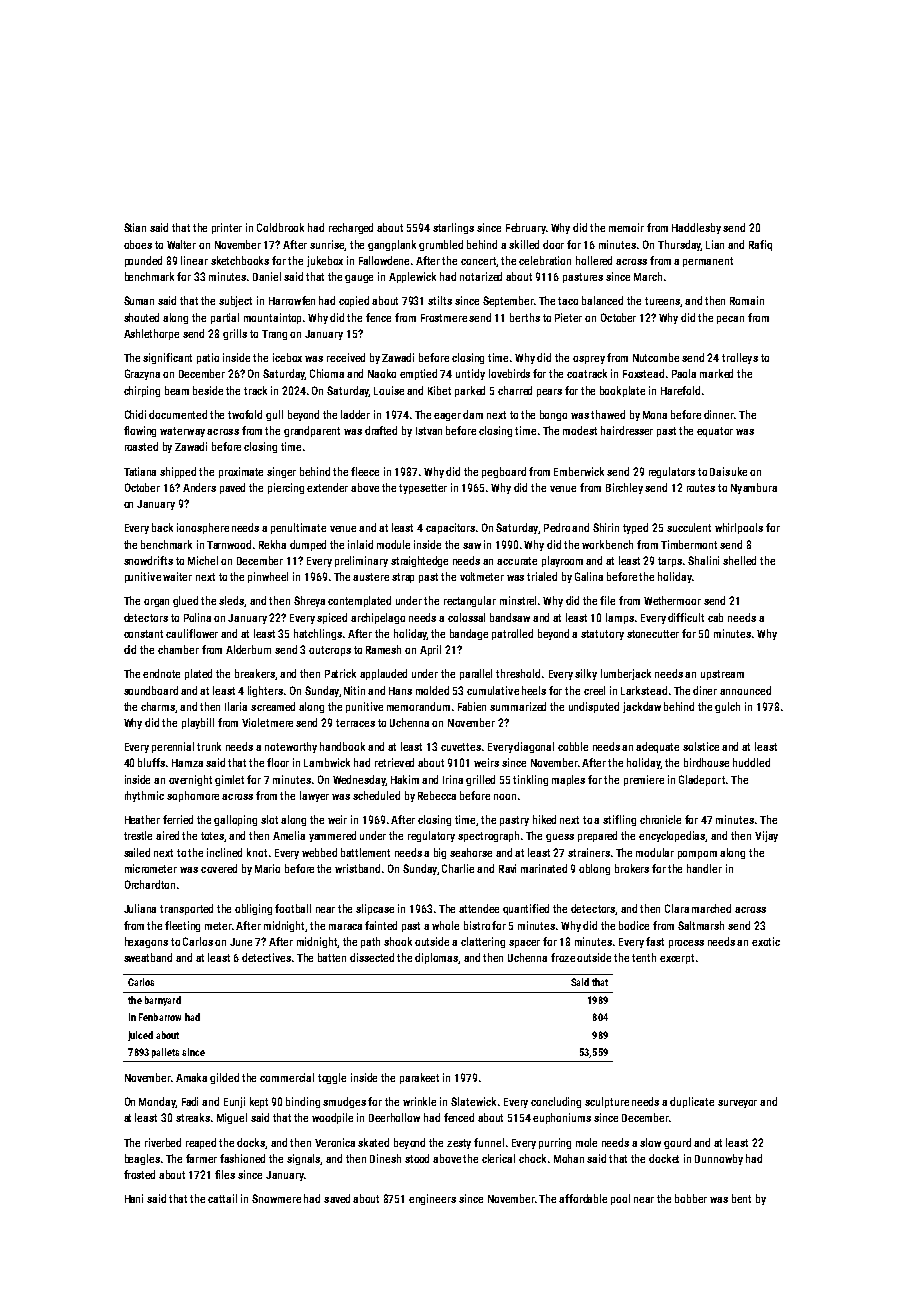 This document has width=908, height=1316. I want to click on grilled, so click(480, 780).
